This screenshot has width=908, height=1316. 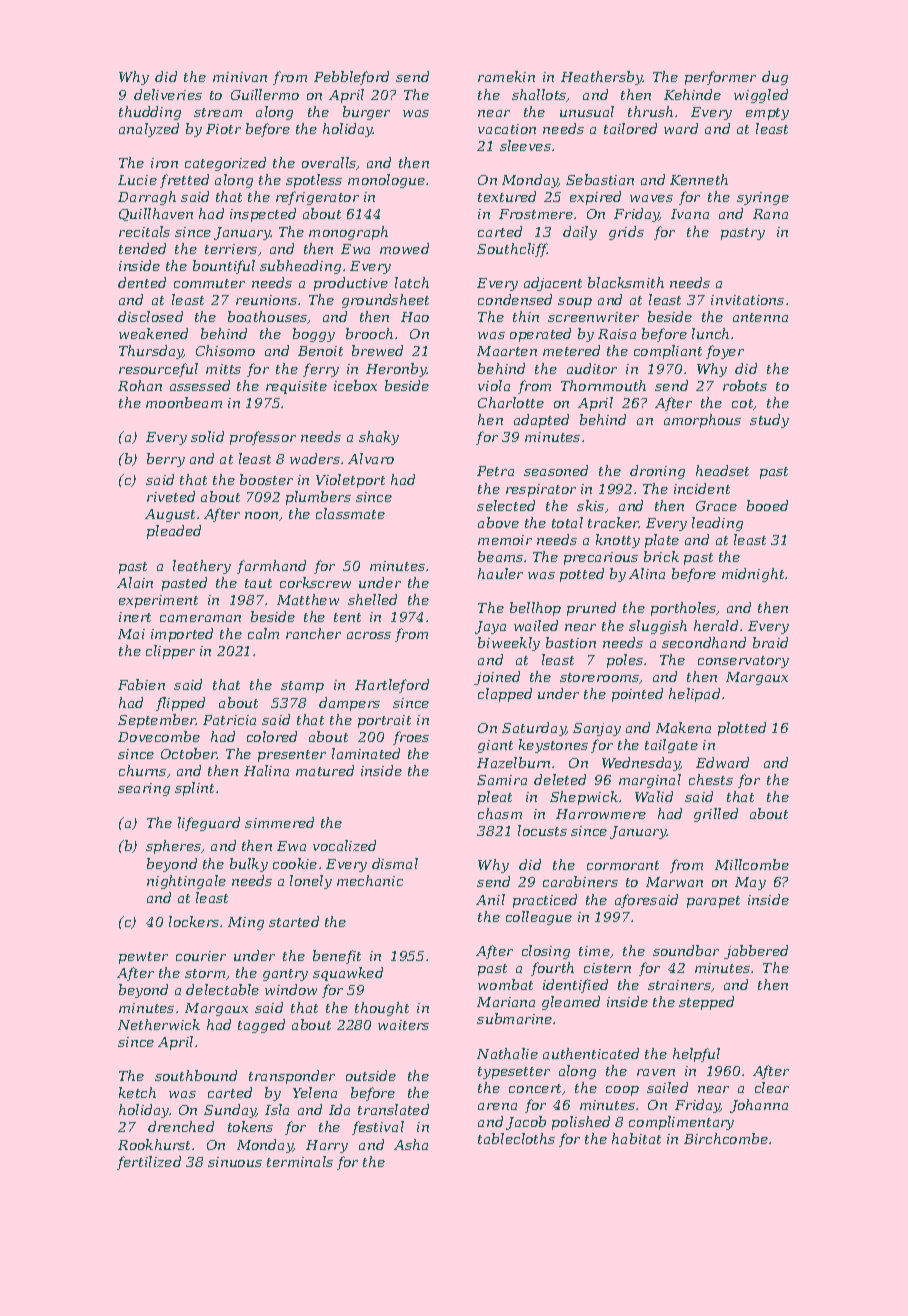 What do you see at coordinates (292, 1077) in the screenshot?
I see `transponder` at bounding box center [292, 1077].
